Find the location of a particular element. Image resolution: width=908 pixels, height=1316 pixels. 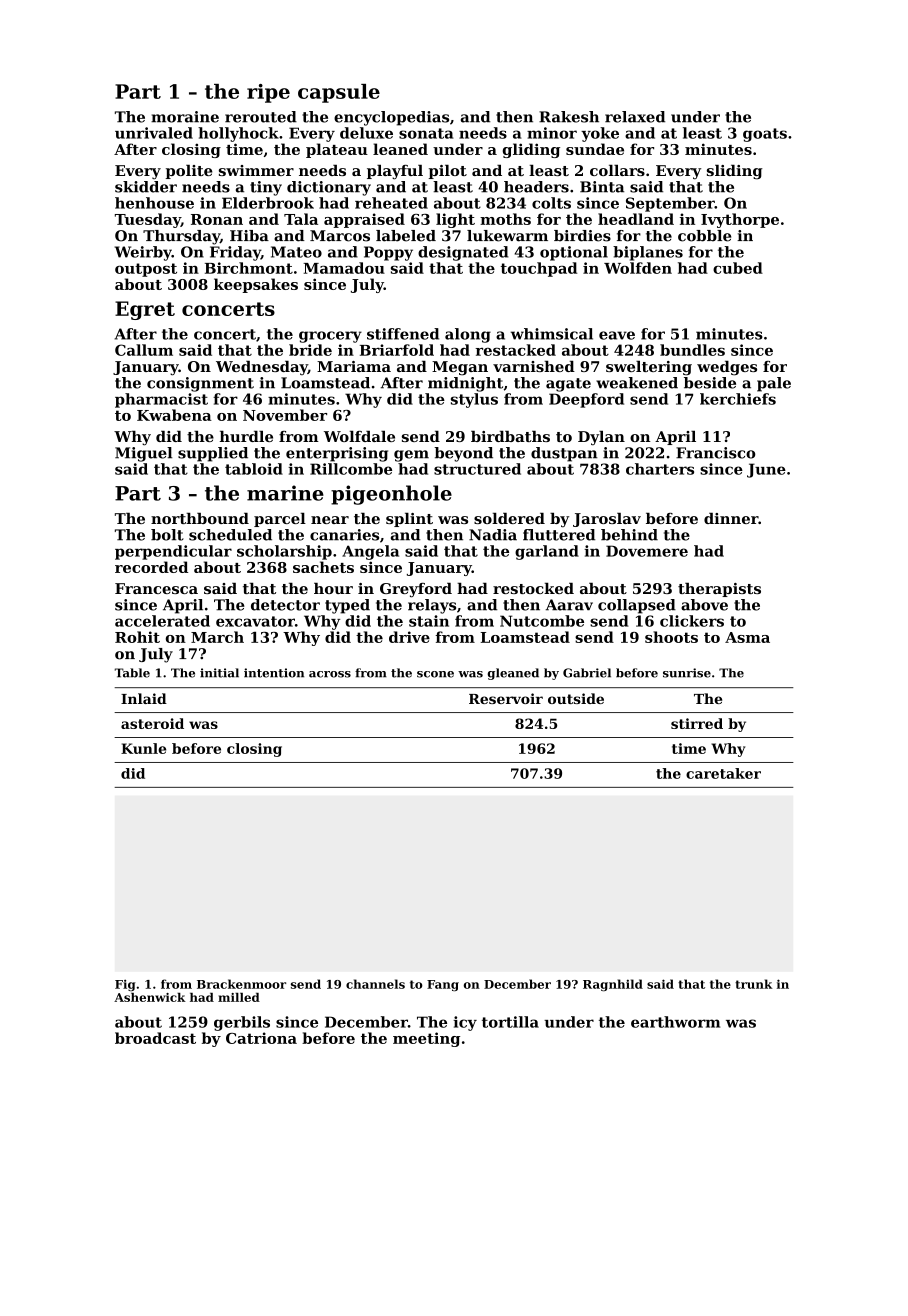

asteroid is located at coordinates (152, 723).
